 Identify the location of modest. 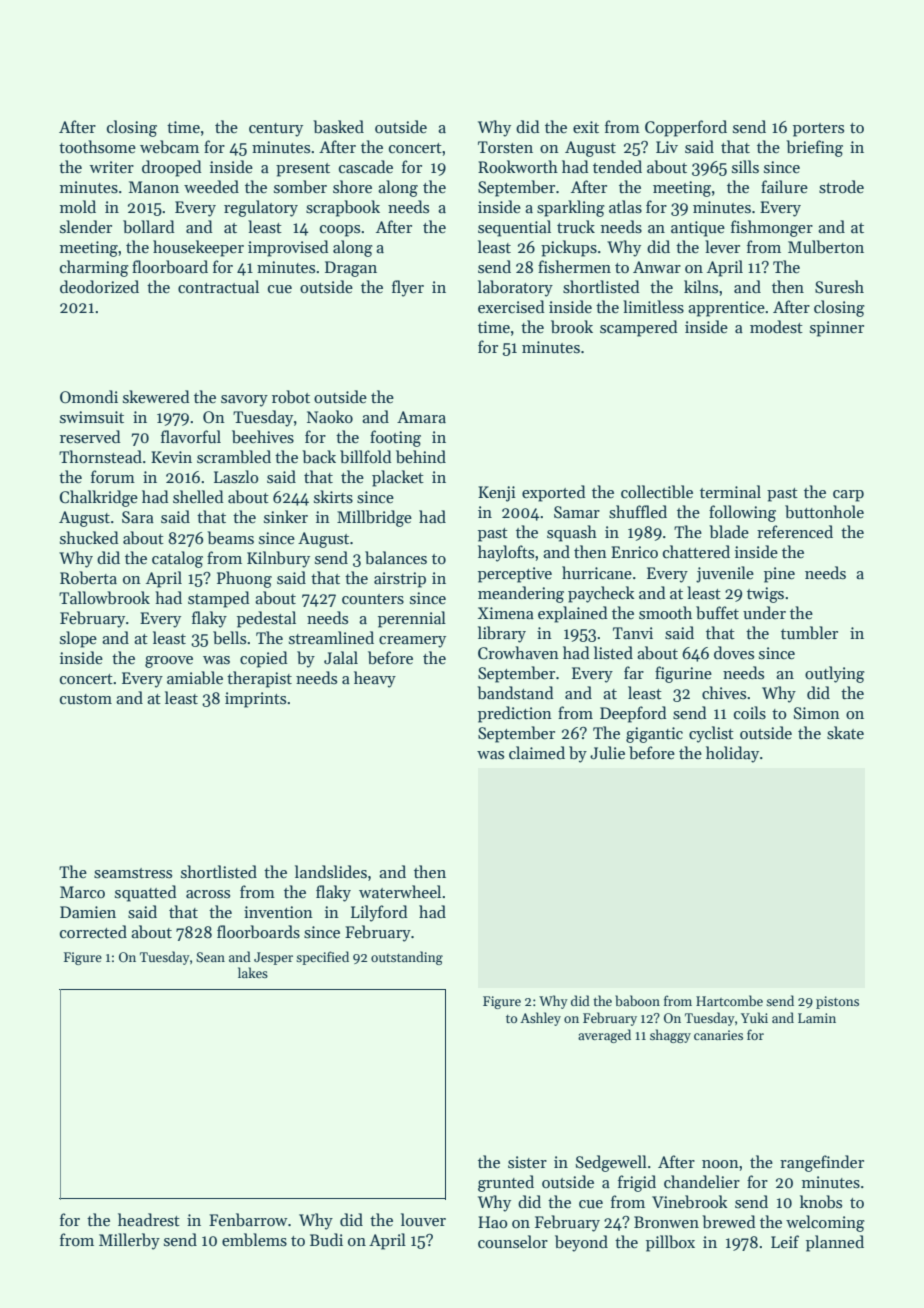
(776, 327).
